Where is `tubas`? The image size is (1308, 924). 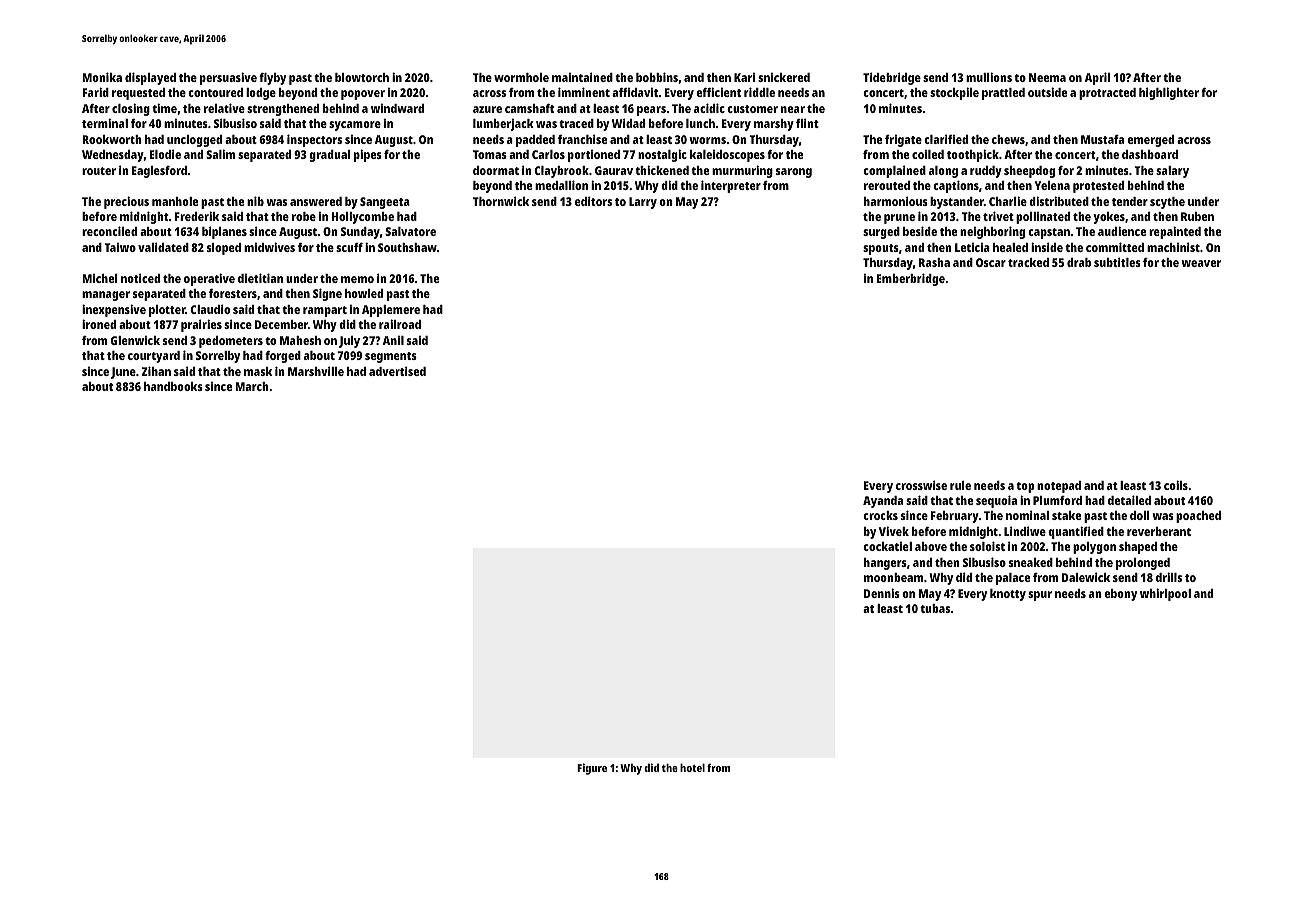
tubas is located at coordinates (935, 608).
